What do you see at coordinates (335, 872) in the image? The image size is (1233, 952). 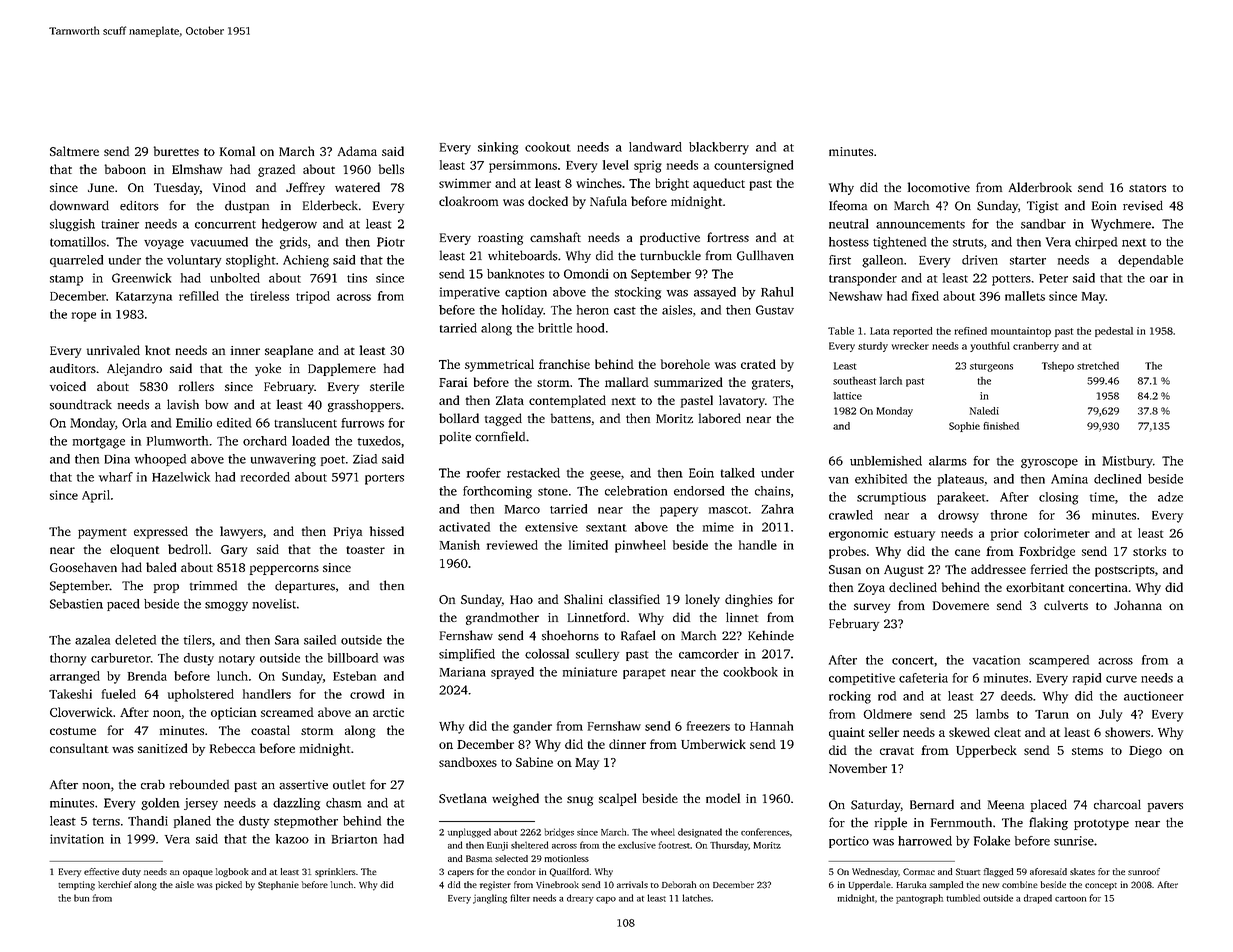 I see `sprinklers` at bounding box center [335, 872].
